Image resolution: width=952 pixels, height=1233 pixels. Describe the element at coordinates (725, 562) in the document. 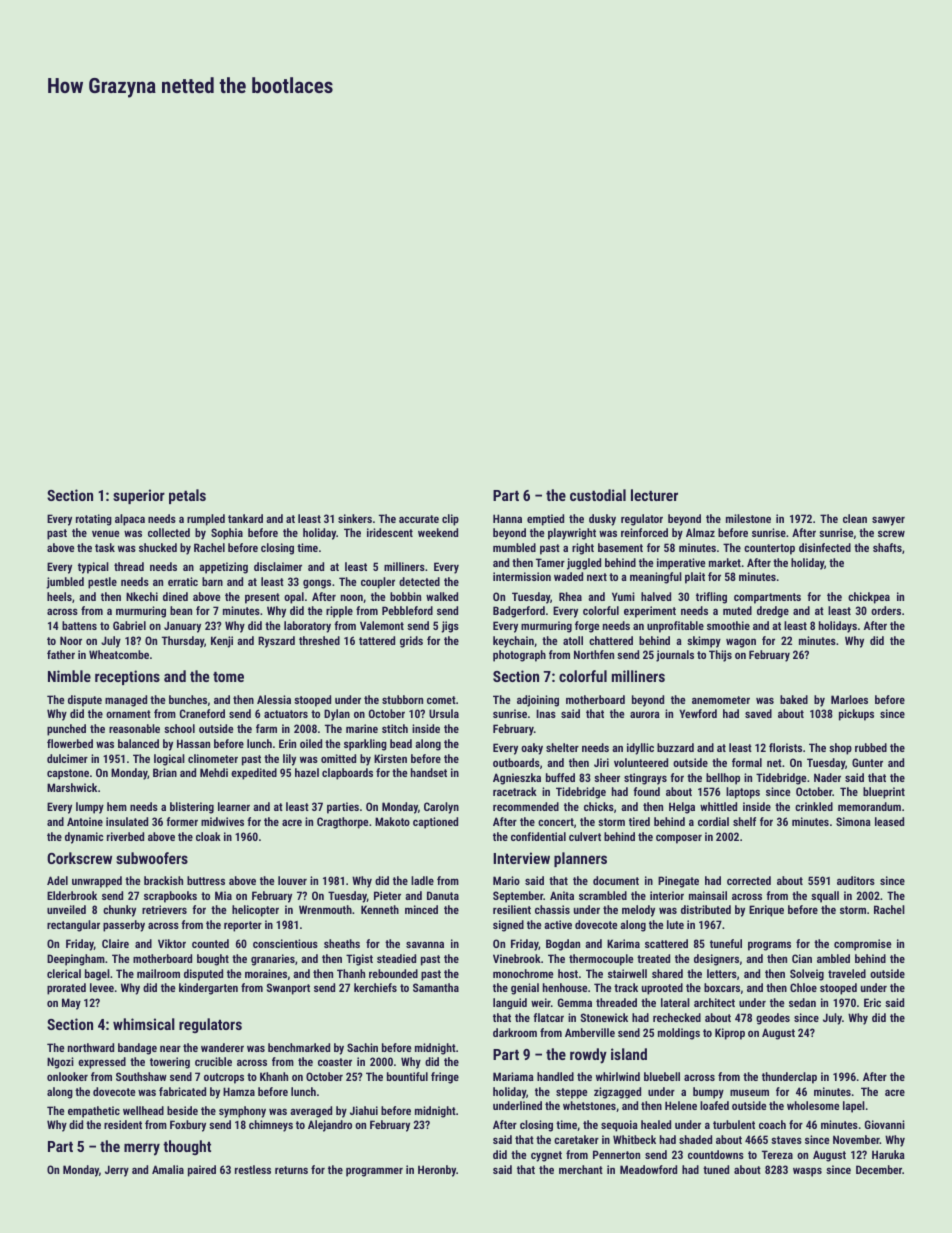

I see `market` at that location.
